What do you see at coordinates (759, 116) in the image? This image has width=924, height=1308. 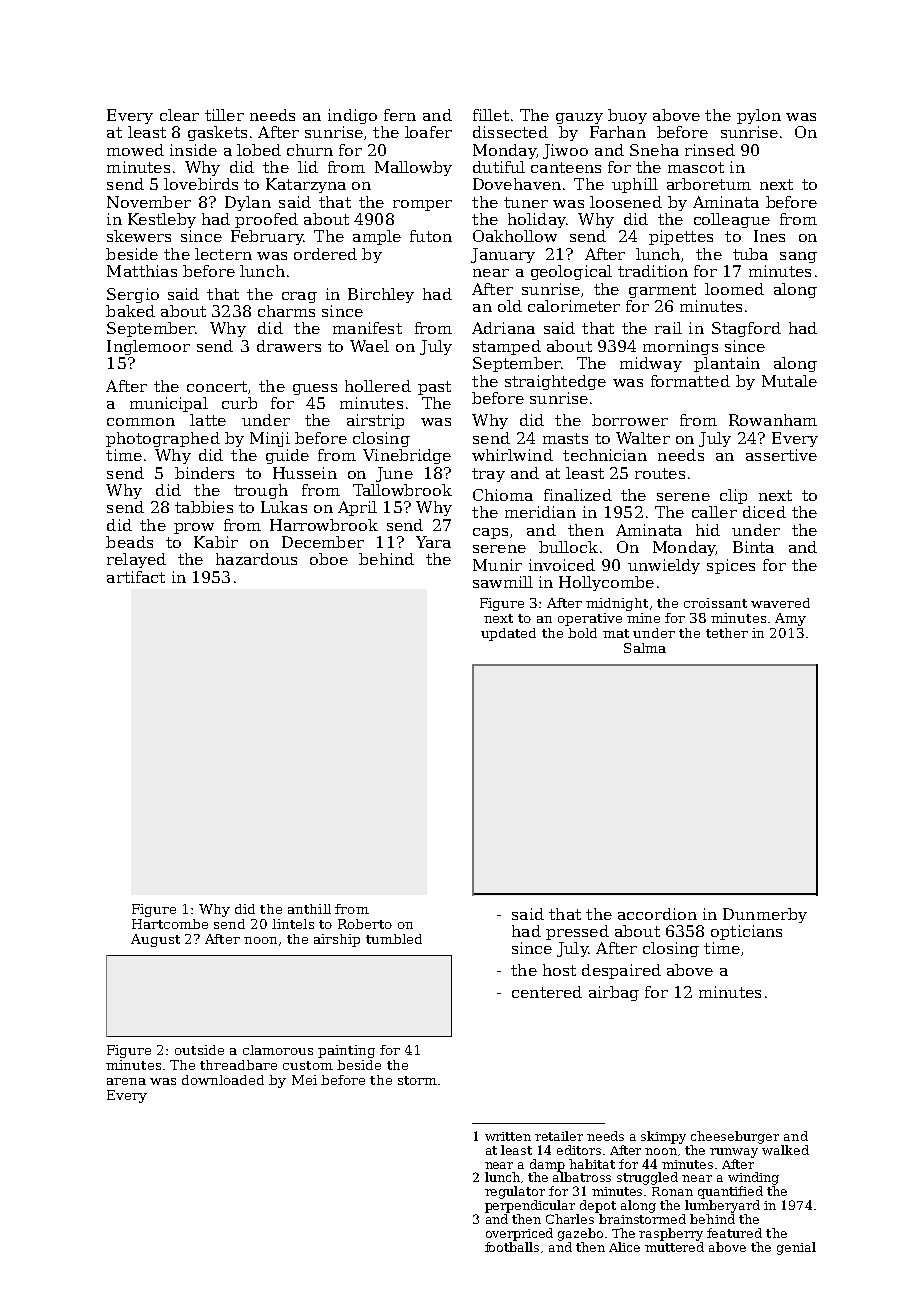 I see `pylon` at bounding box center [759, 116].
